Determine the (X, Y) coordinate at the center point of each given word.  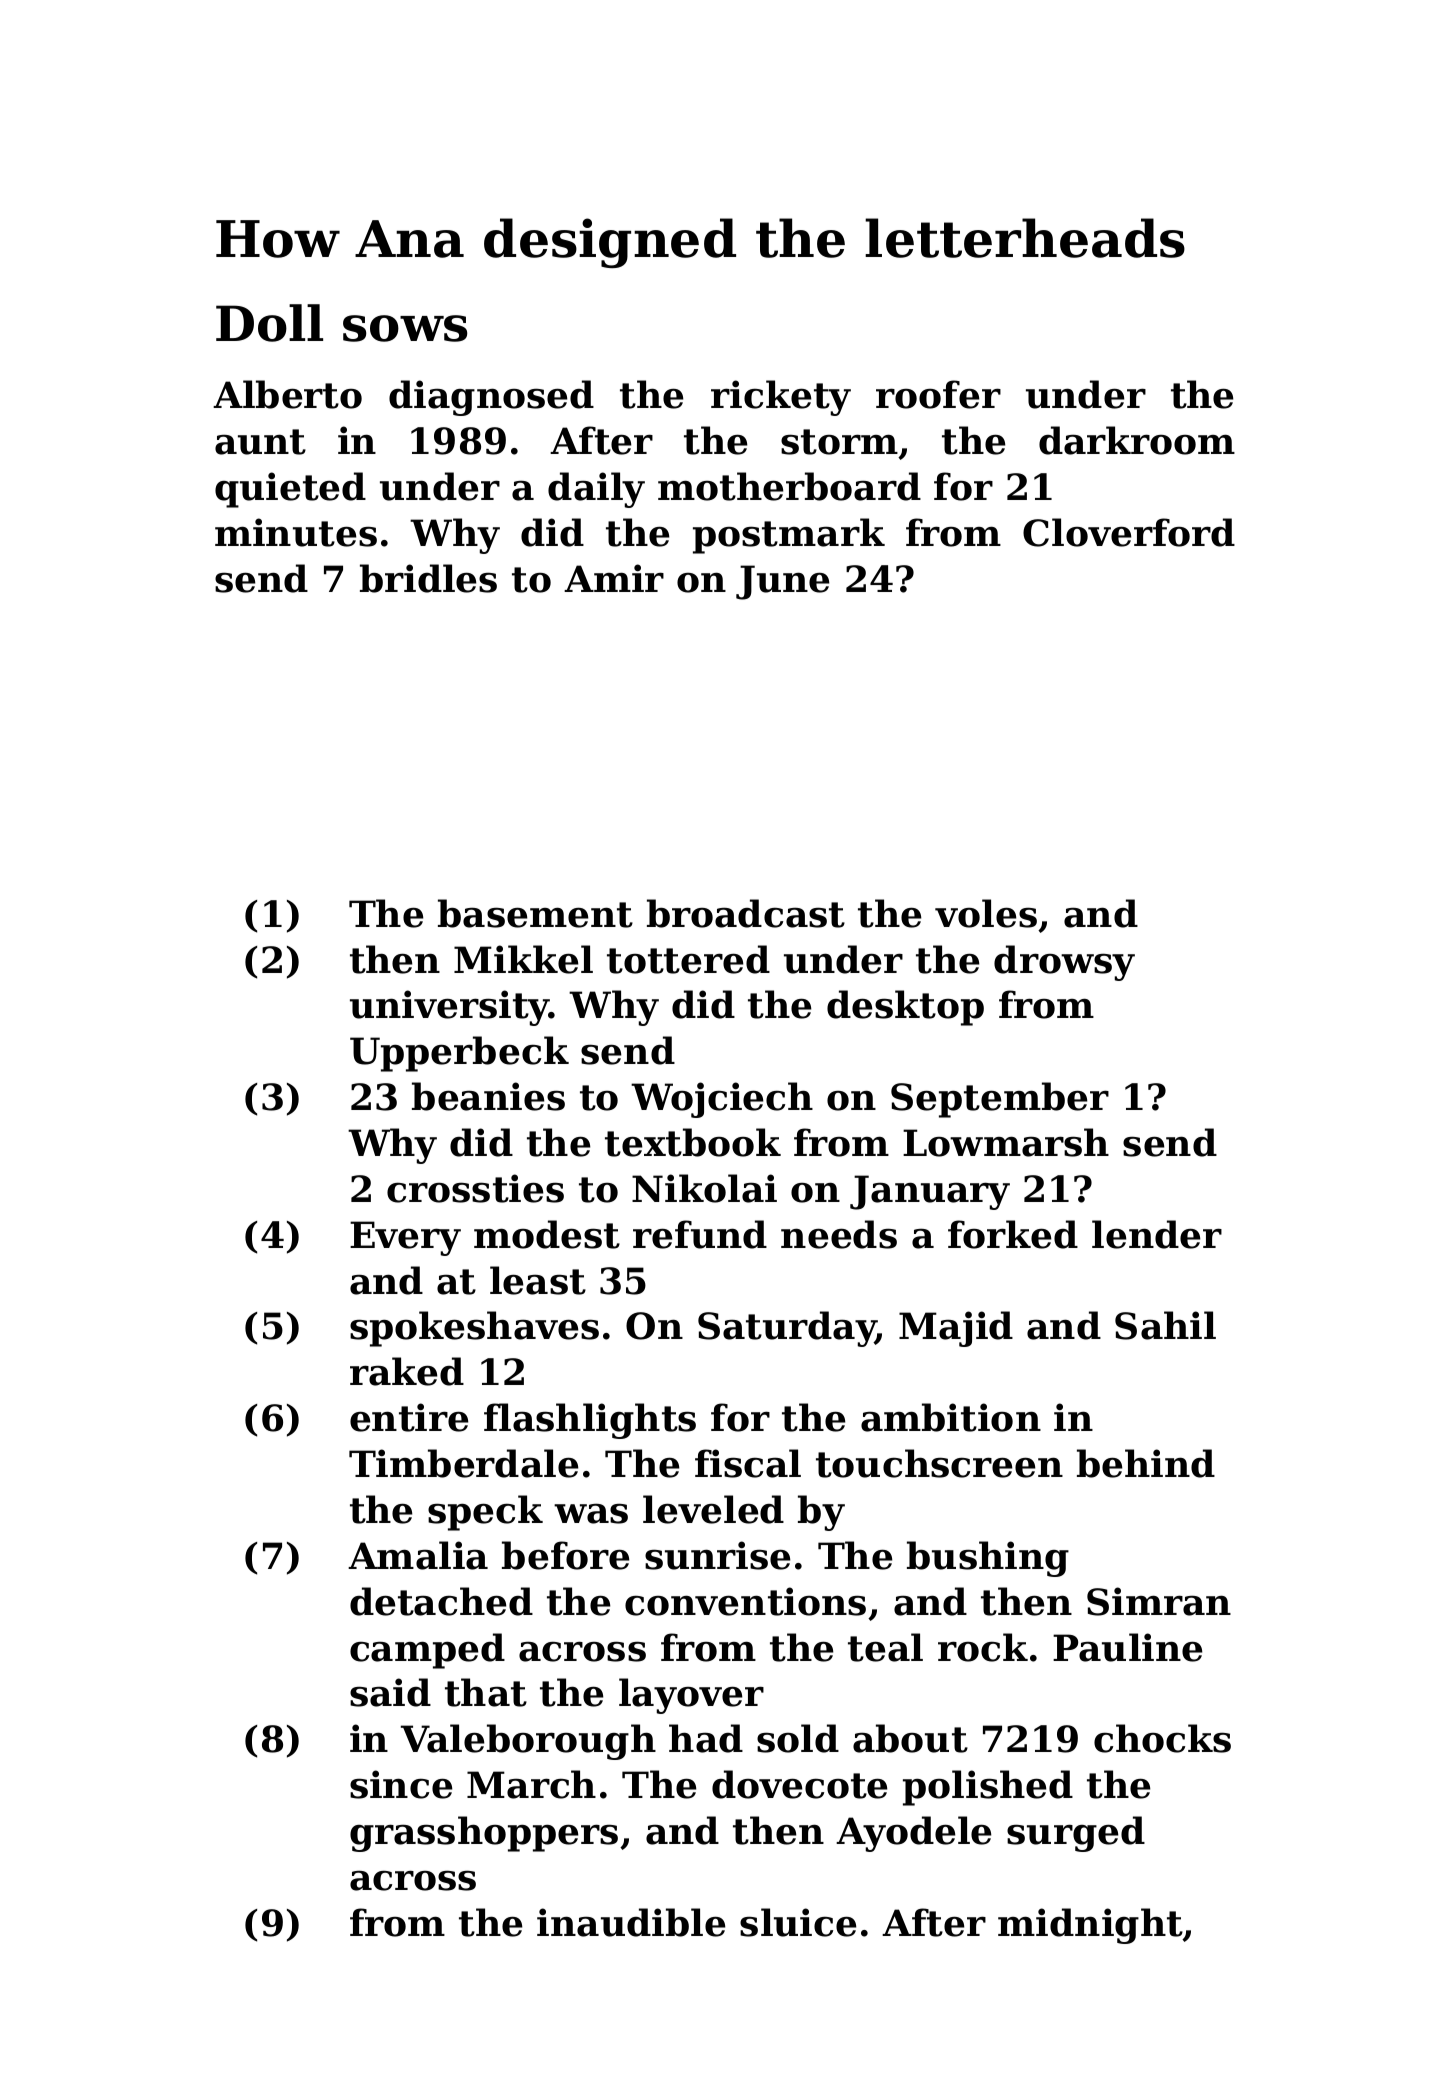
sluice (798, 1922)
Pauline (1127, 1647)
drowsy (1064, 963)
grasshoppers (484, 1834)
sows (405, 328)
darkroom (1137, 440)
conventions (745, 1601)
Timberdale (463, 1463)
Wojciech (722, 1100)
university (450, 1008)
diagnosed (491, 398)
